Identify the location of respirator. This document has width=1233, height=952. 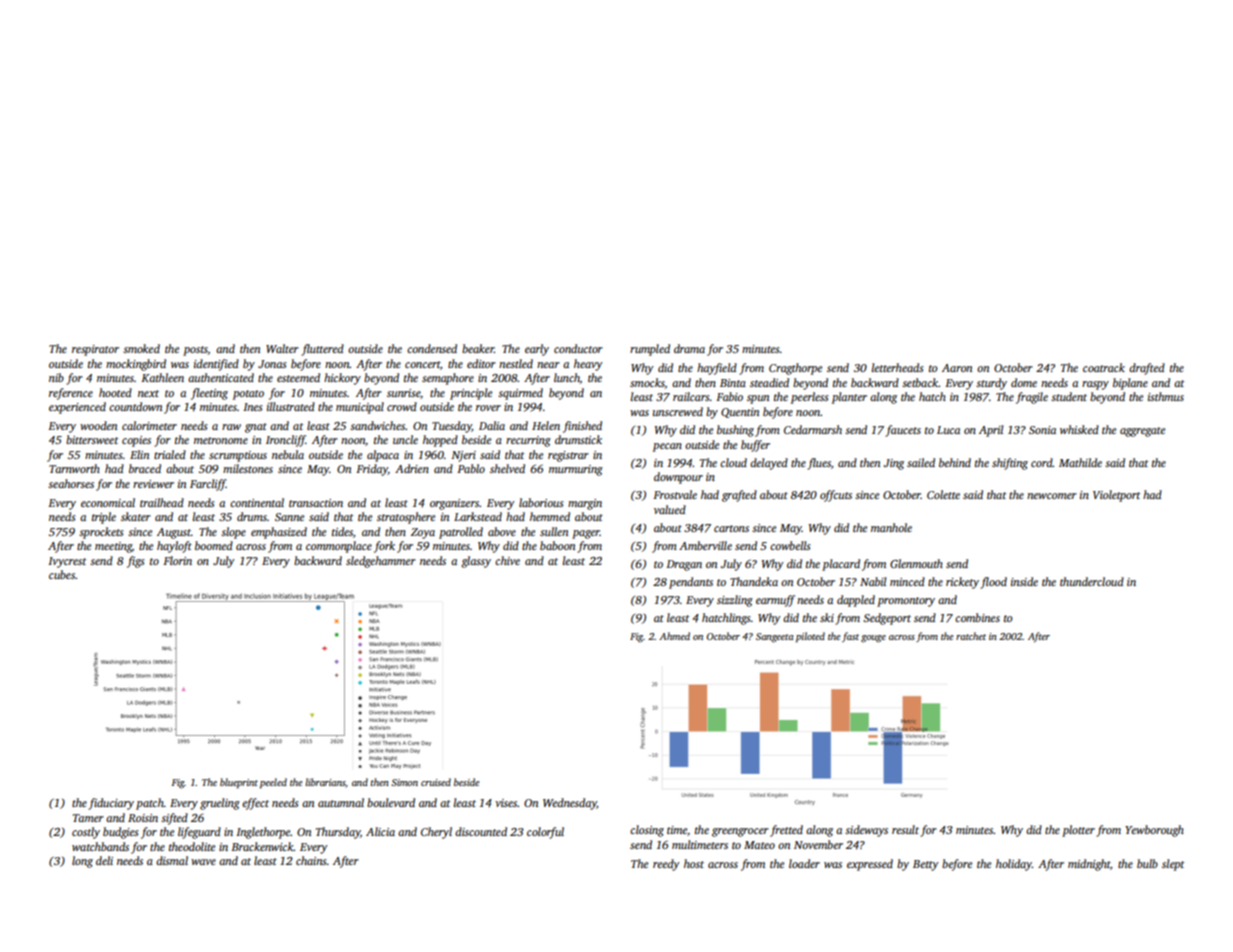
(95, 350).
